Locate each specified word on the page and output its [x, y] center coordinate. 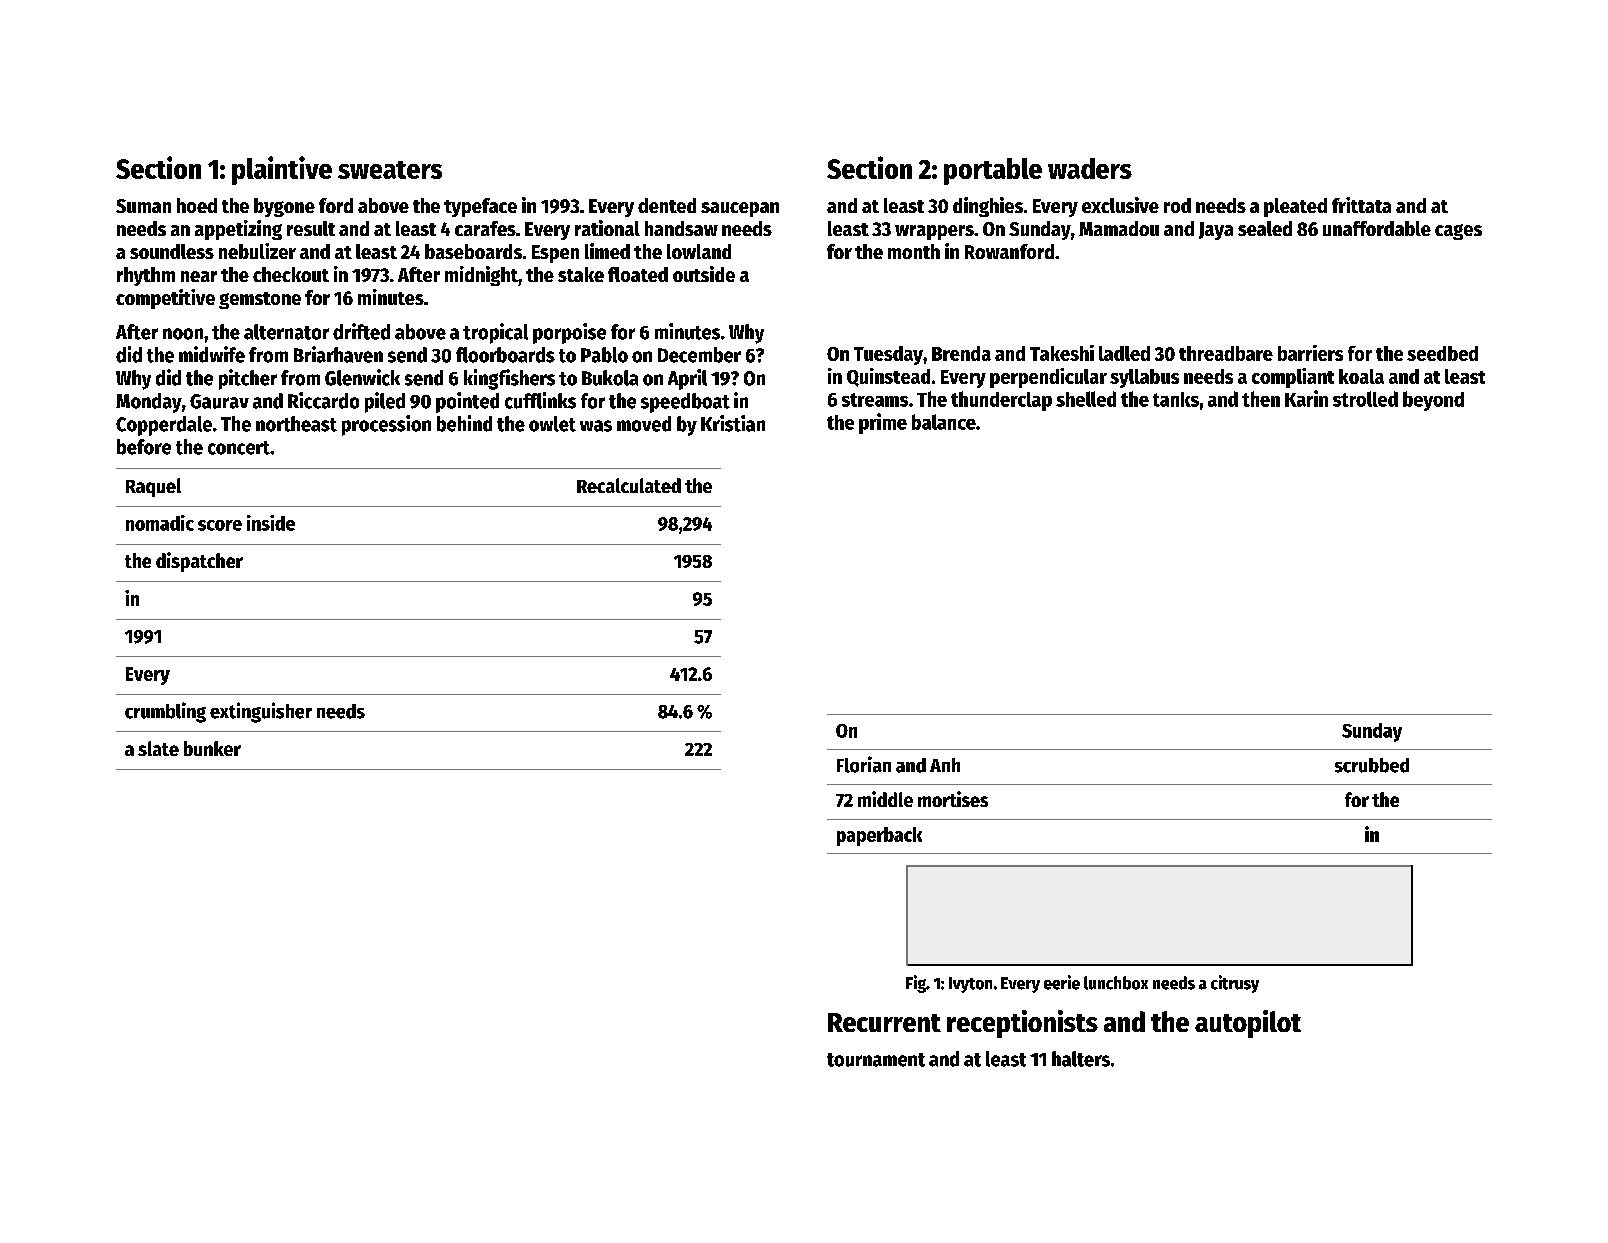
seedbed [1442, 353]
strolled [1365, 399]
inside [271, 523]
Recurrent [884, 1022]
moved [644, 424]
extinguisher [261, 712]
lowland [699, 251]
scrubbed [1372, 765]
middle [885, 799]
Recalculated [629, 485]
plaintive [282, 170]
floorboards [505, 355]
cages [1458, 232]
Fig [916, 984]
